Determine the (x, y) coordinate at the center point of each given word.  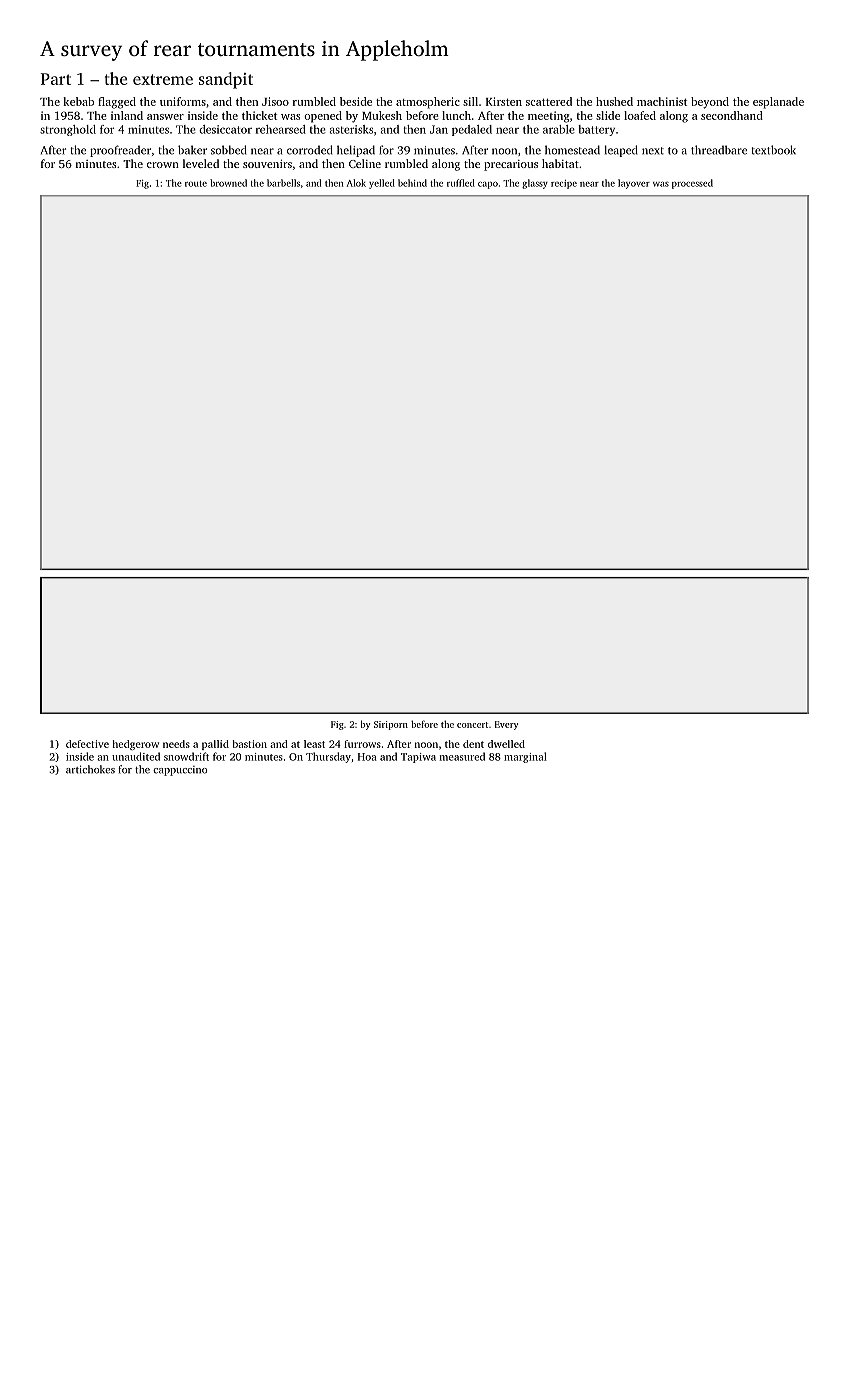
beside (356, 101)
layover (634, 184)
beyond (710, 103)
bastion (249, 744)
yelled (382, 184)
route (196, 184)
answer (165, 117)
